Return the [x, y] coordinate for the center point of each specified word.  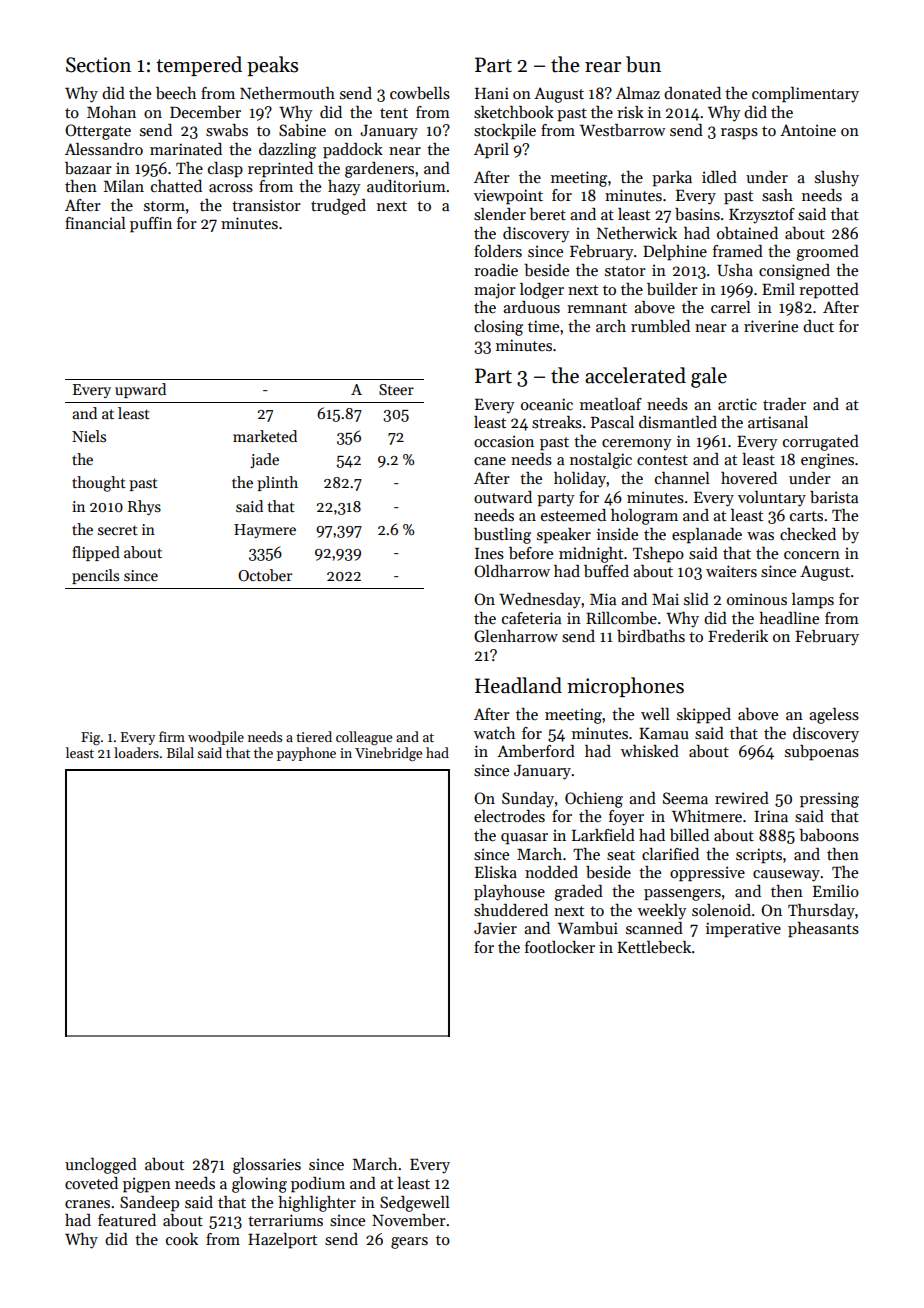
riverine [771, 326]
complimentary [805, 95]
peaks [272, 66]
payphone [306, 754]
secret [118, 530]
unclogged [101, 1166]
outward [503, 497]
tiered [314, 736]
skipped [704, 716]
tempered [199, 66]
